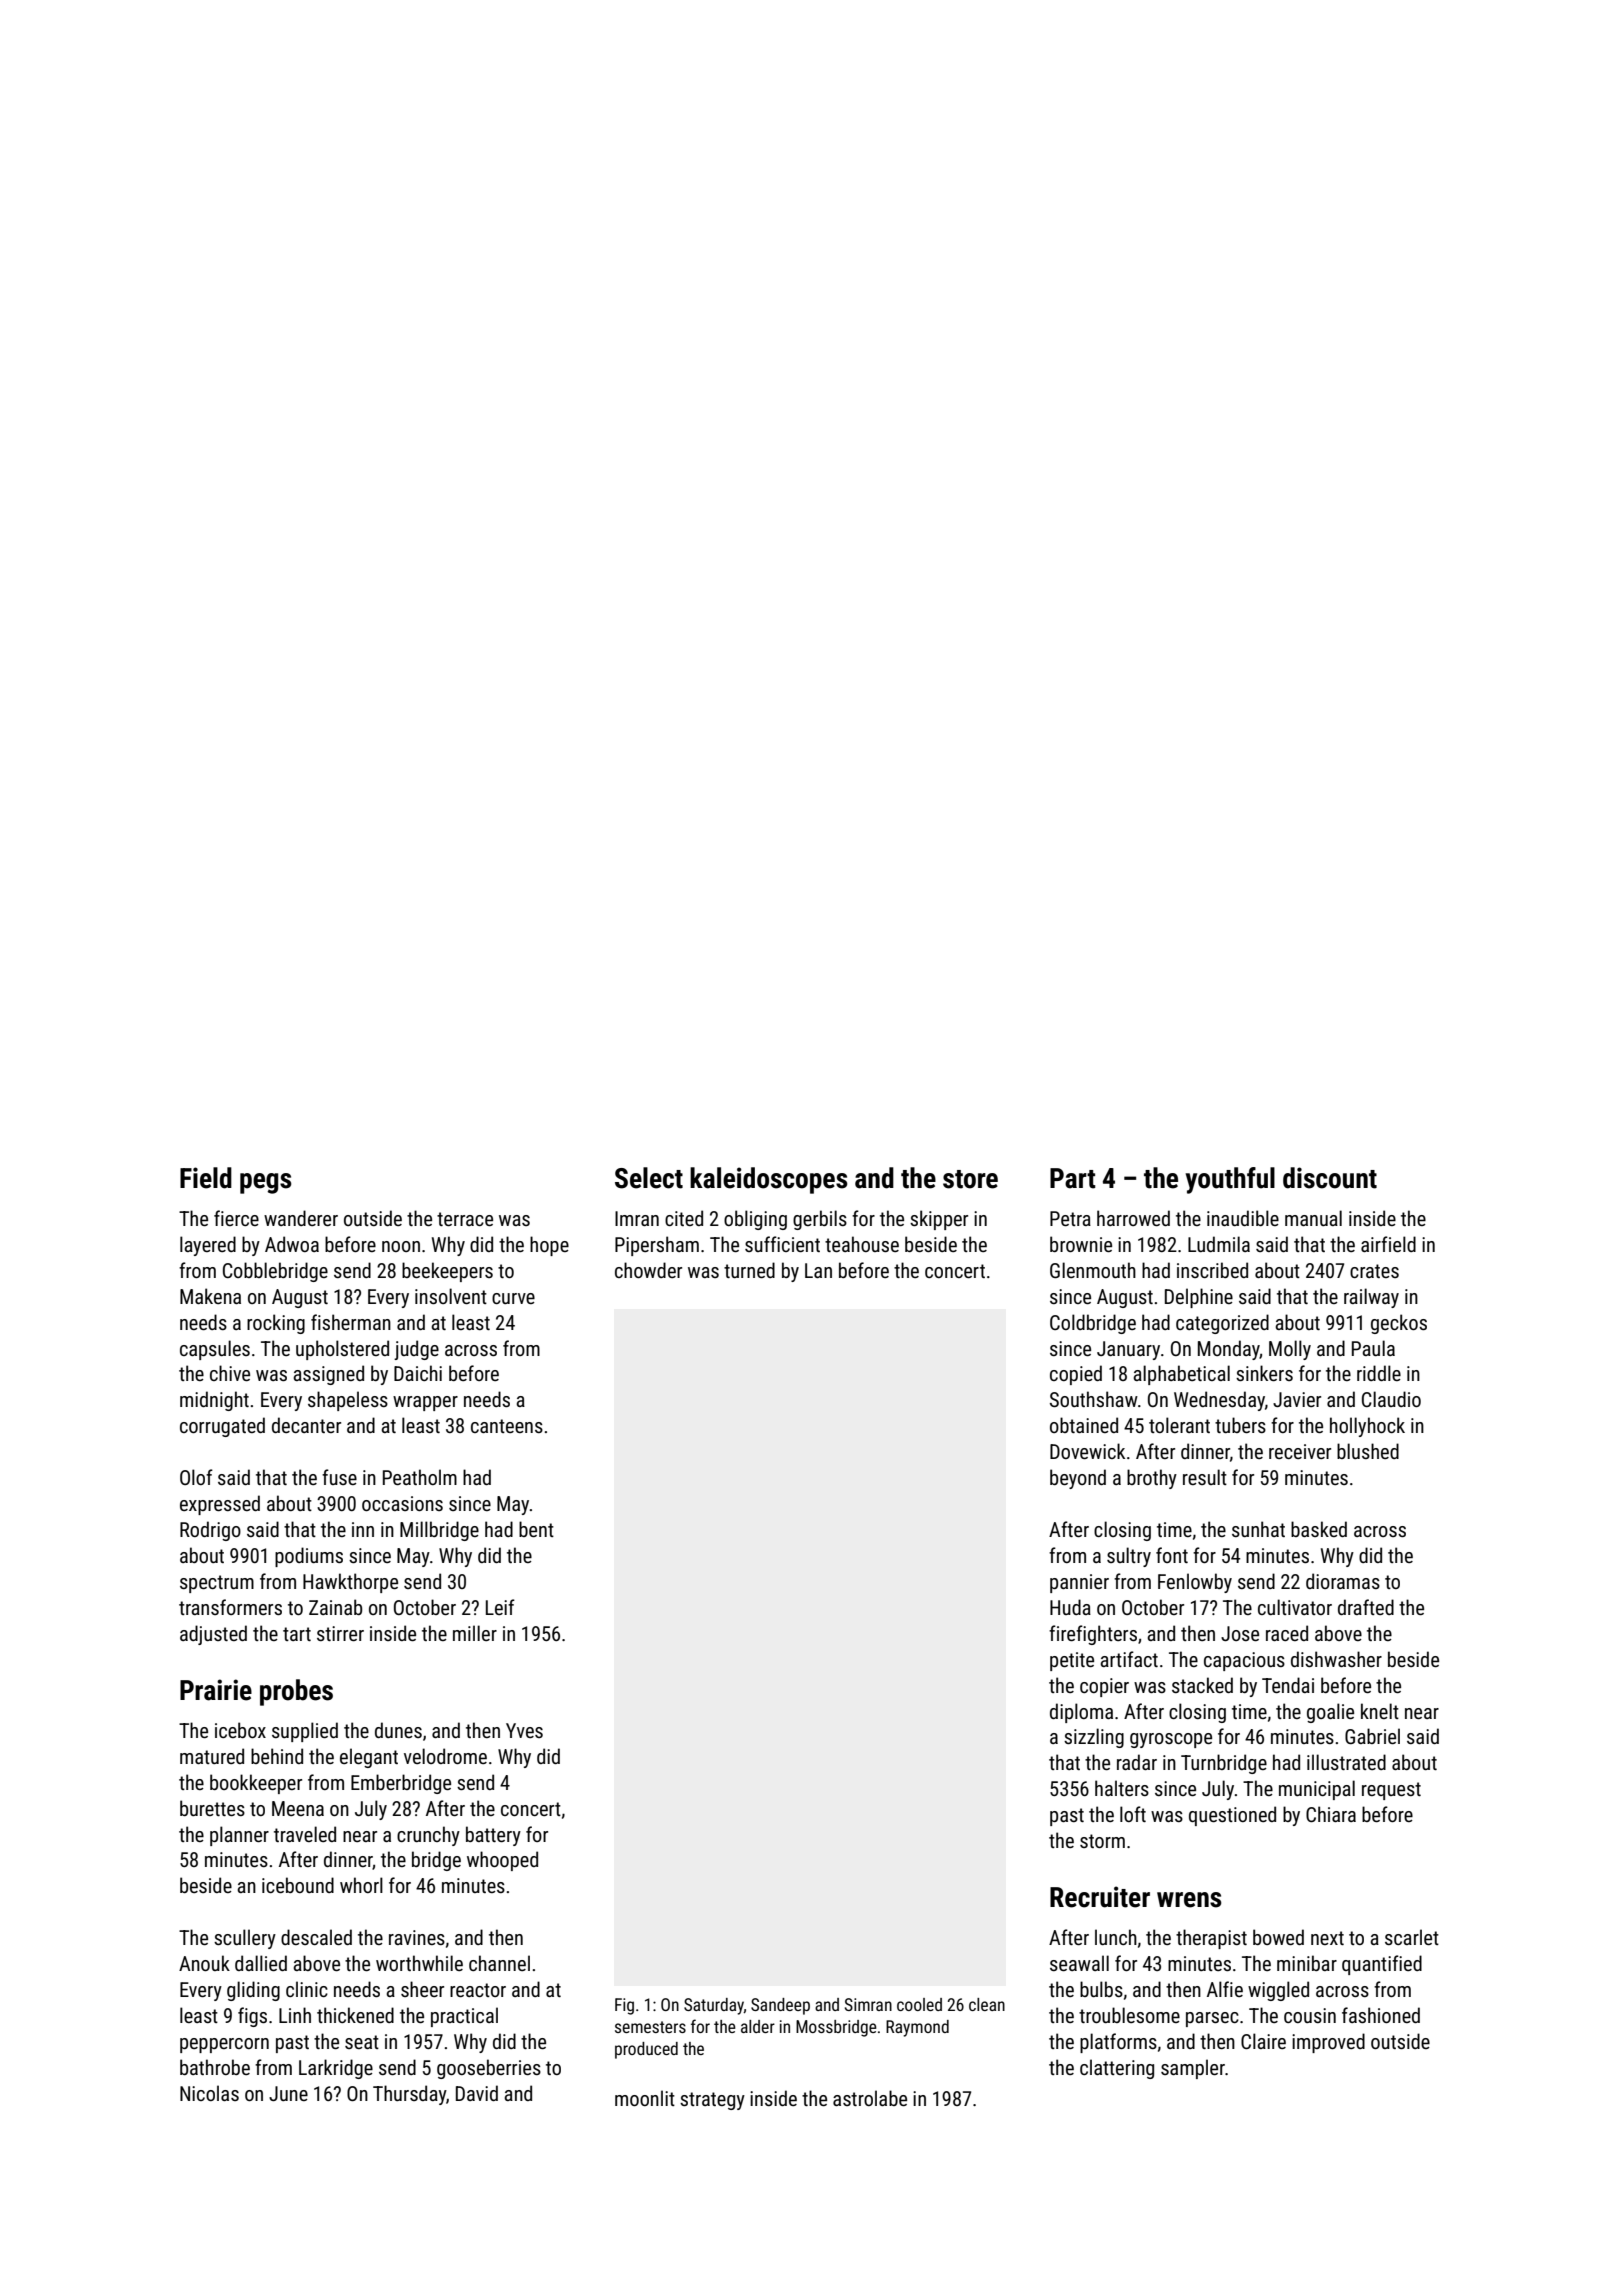  What do you see at coordinates (769, 1180) in the screenshot?
I see `kaleidoscopes` at bounding box center [769, 1180].
